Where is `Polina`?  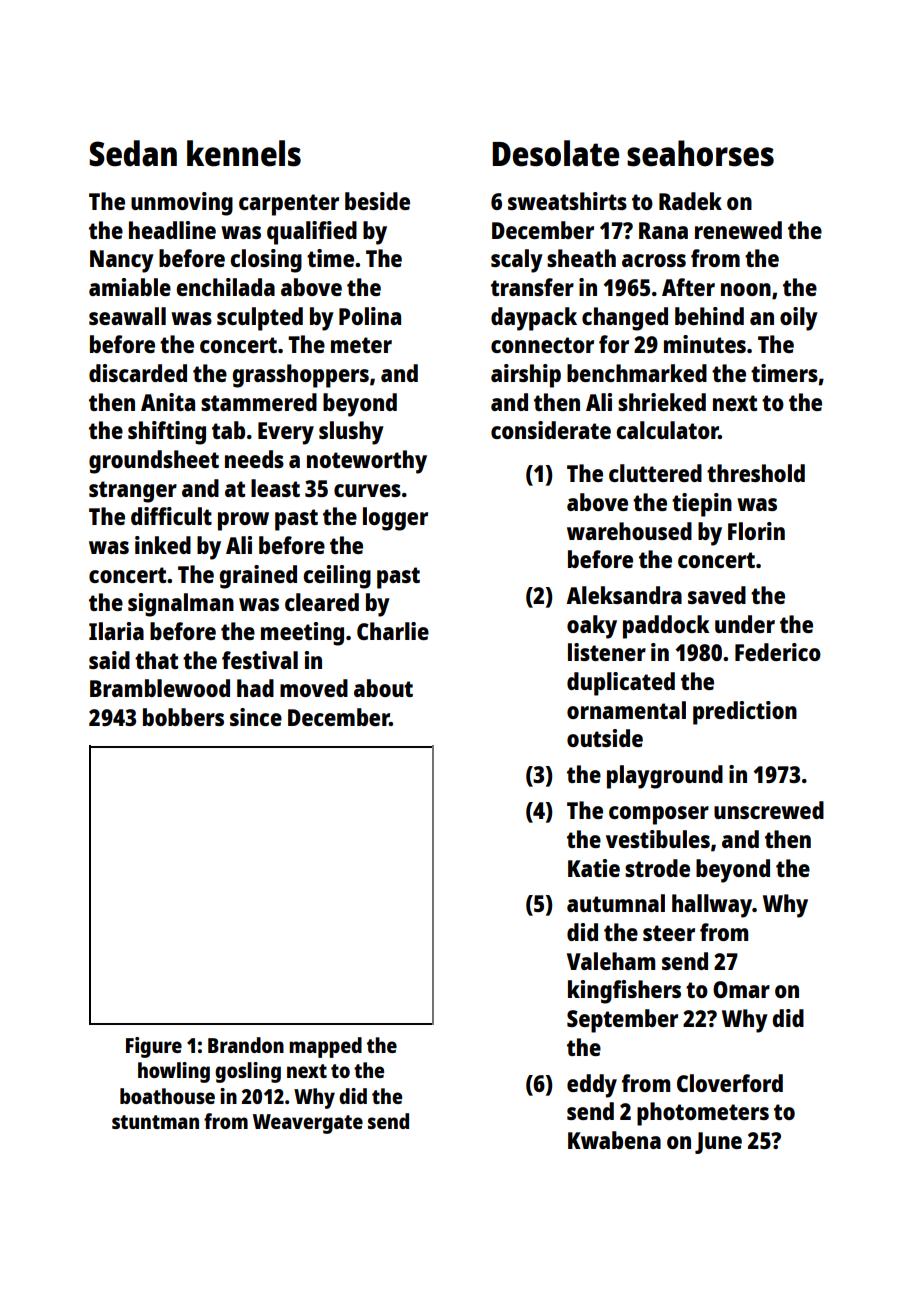 Polina is located at coordinates (370, 316).
